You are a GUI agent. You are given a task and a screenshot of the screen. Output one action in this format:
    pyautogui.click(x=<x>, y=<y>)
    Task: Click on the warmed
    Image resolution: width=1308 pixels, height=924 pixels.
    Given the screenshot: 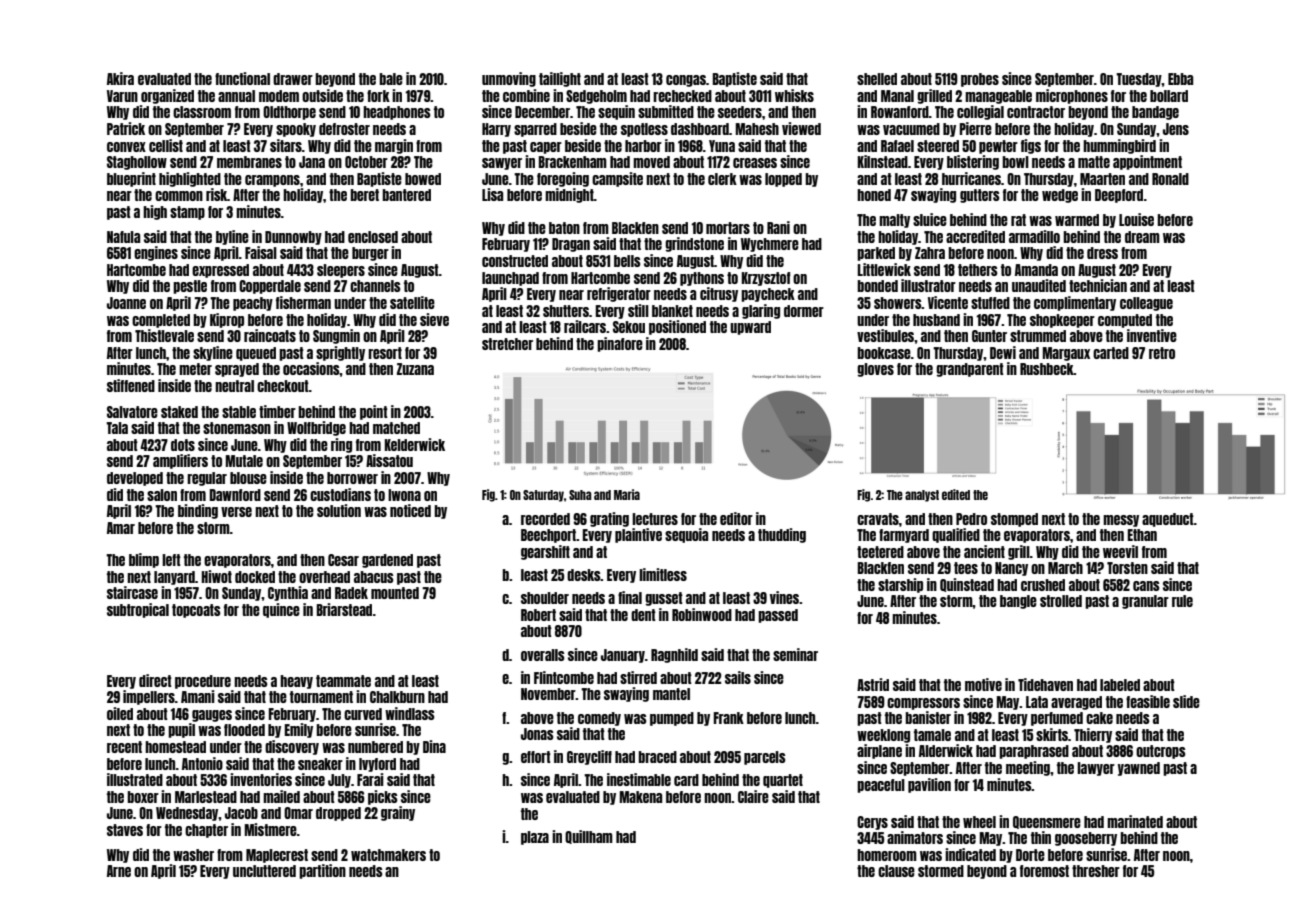 What is the action you would take?
    pyautogui.click(x=1077, y=220)
